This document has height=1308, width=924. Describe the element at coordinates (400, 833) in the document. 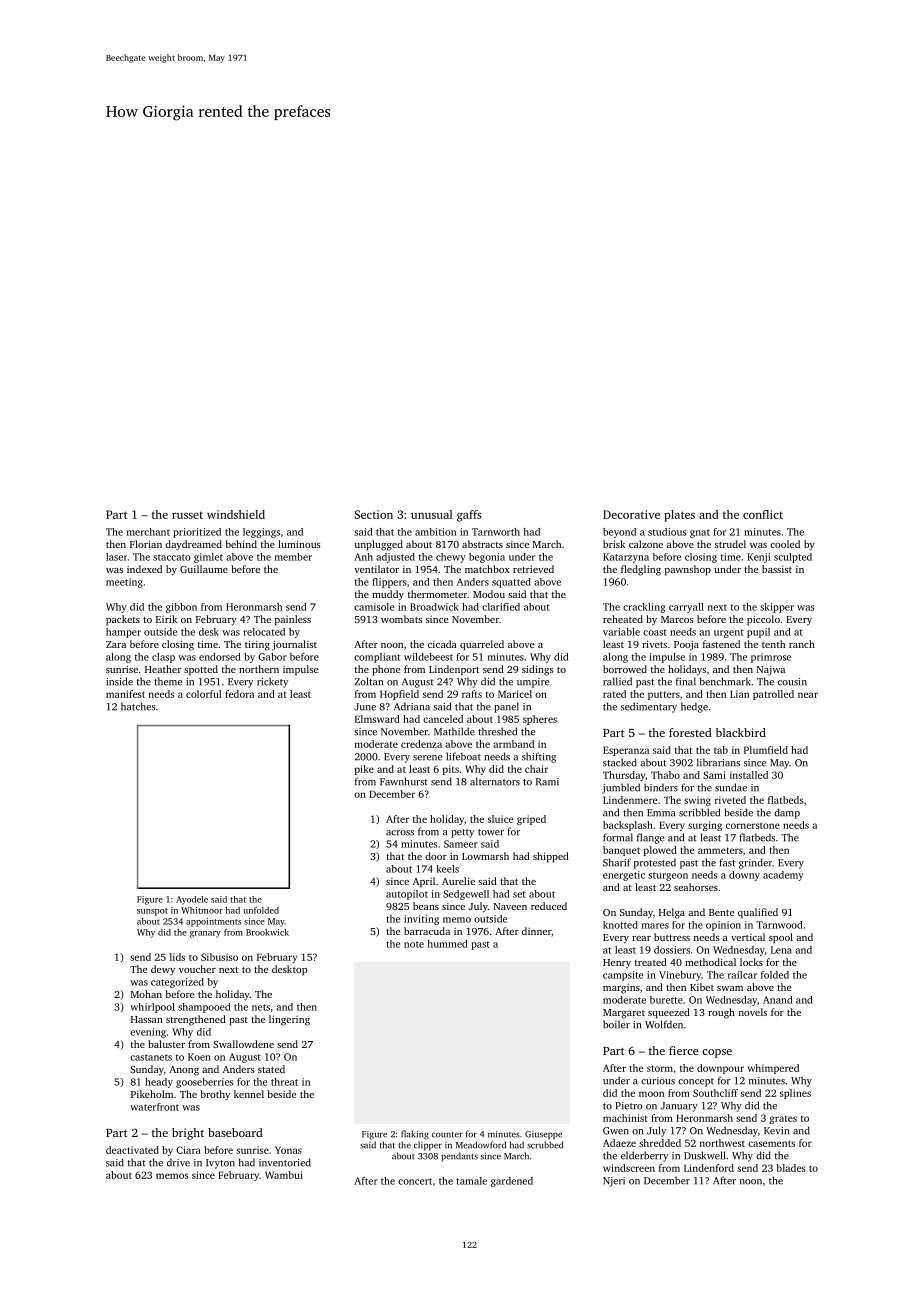

I see `across` at that location.
